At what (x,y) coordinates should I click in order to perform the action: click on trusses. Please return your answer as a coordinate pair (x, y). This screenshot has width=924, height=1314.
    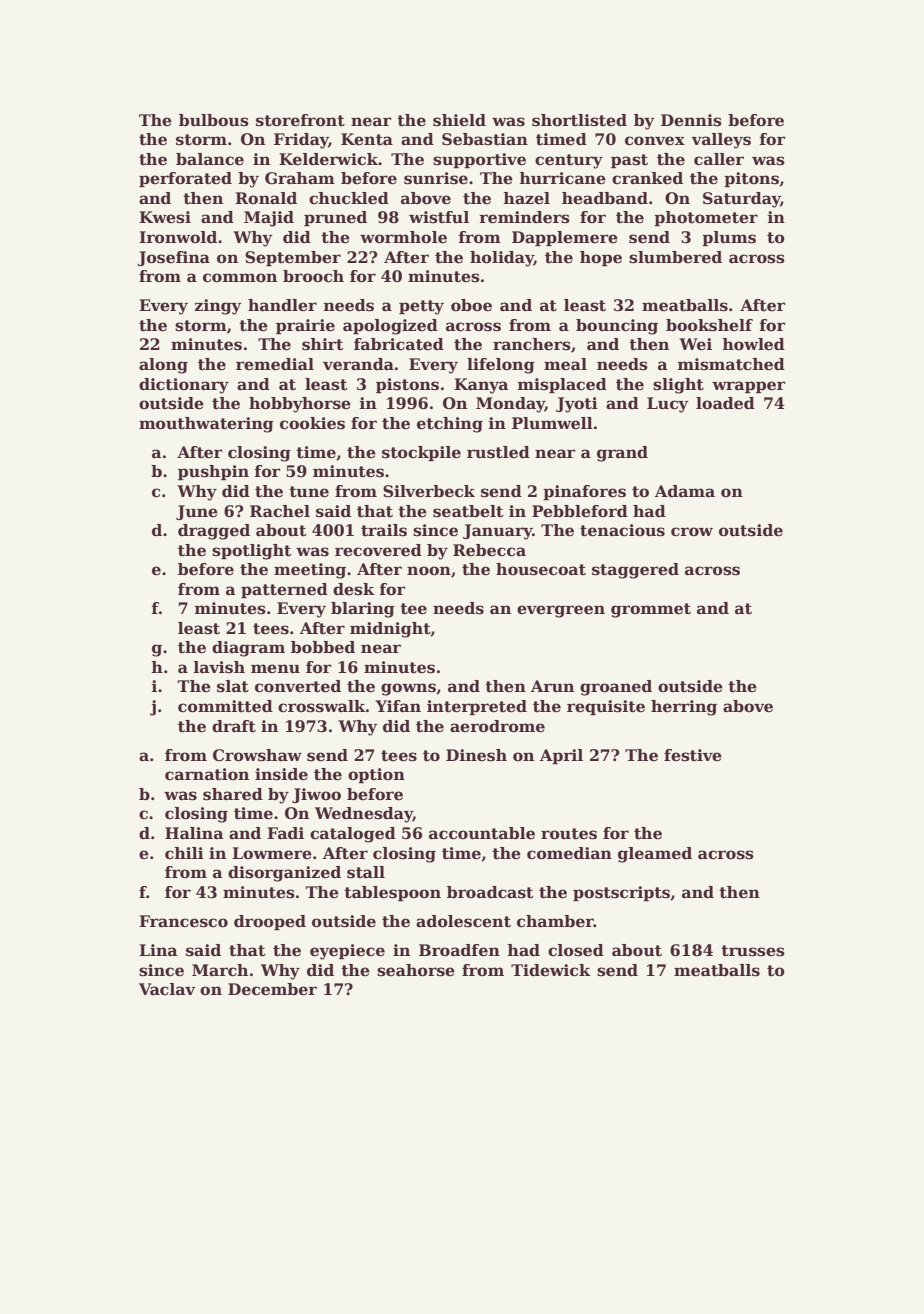
    Looking at the image, I should click on (753, 951).
